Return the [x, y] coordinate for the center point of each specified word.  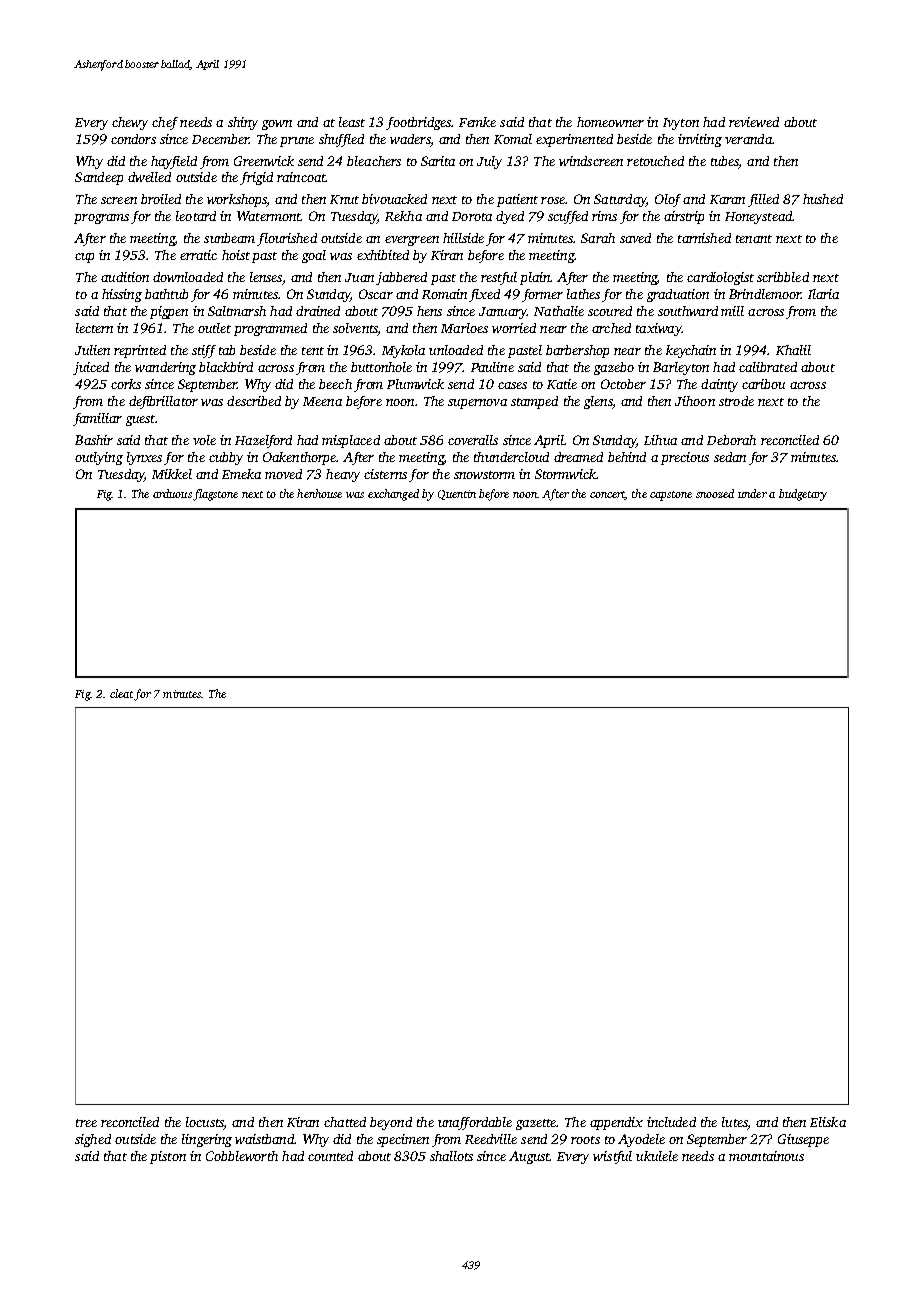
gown [277, 125]
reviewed [754, 122]
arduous [172, 493]
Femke [477, 122]
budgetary [803, 495]
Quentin [457, 495]
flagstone [215, 495]
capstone [671, 496]
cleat [121, 693]
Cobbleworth [242, 1156]
